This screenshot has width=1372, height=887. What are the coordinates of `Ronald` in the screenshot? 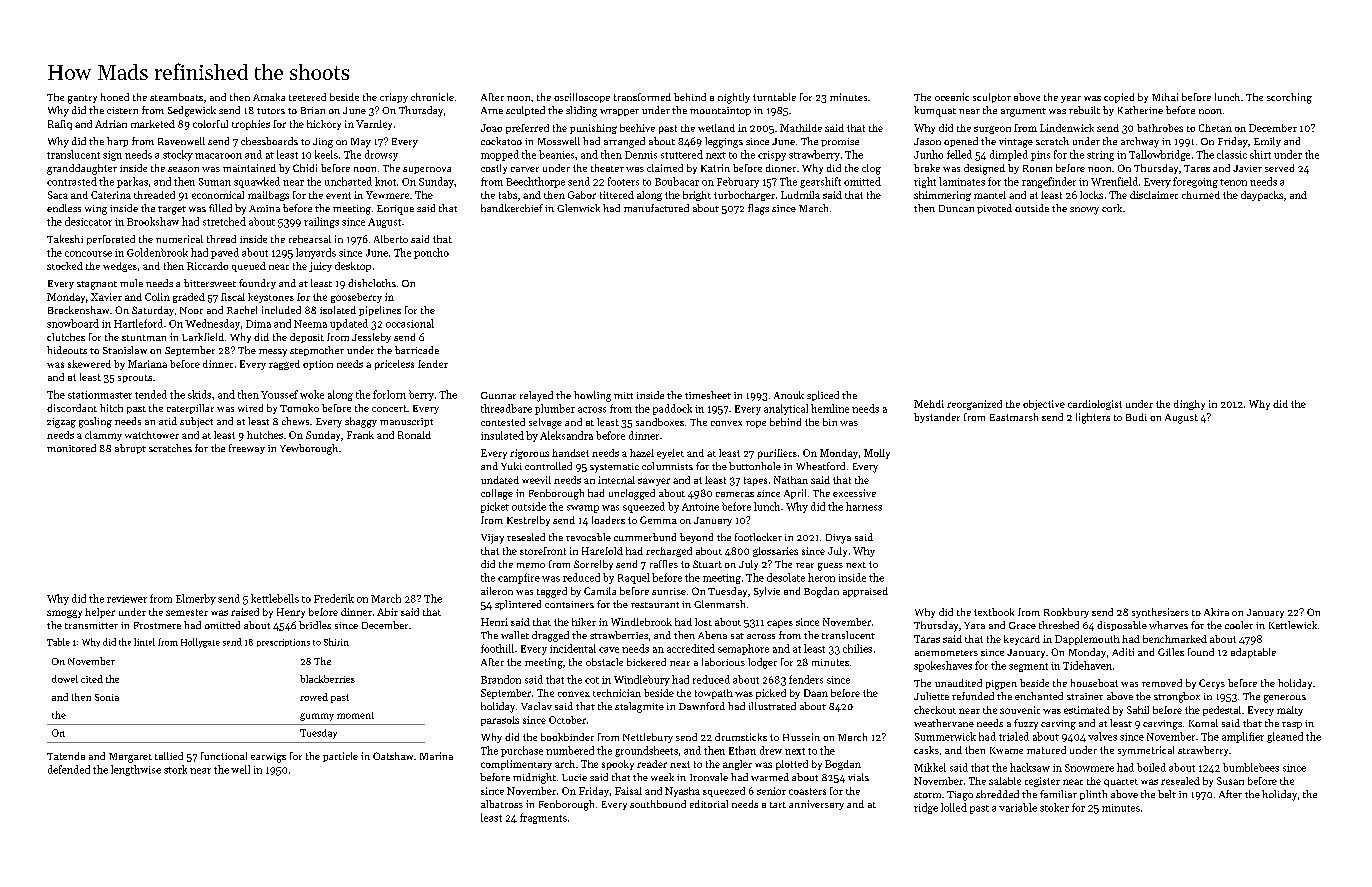 It's located at (414, 435).
